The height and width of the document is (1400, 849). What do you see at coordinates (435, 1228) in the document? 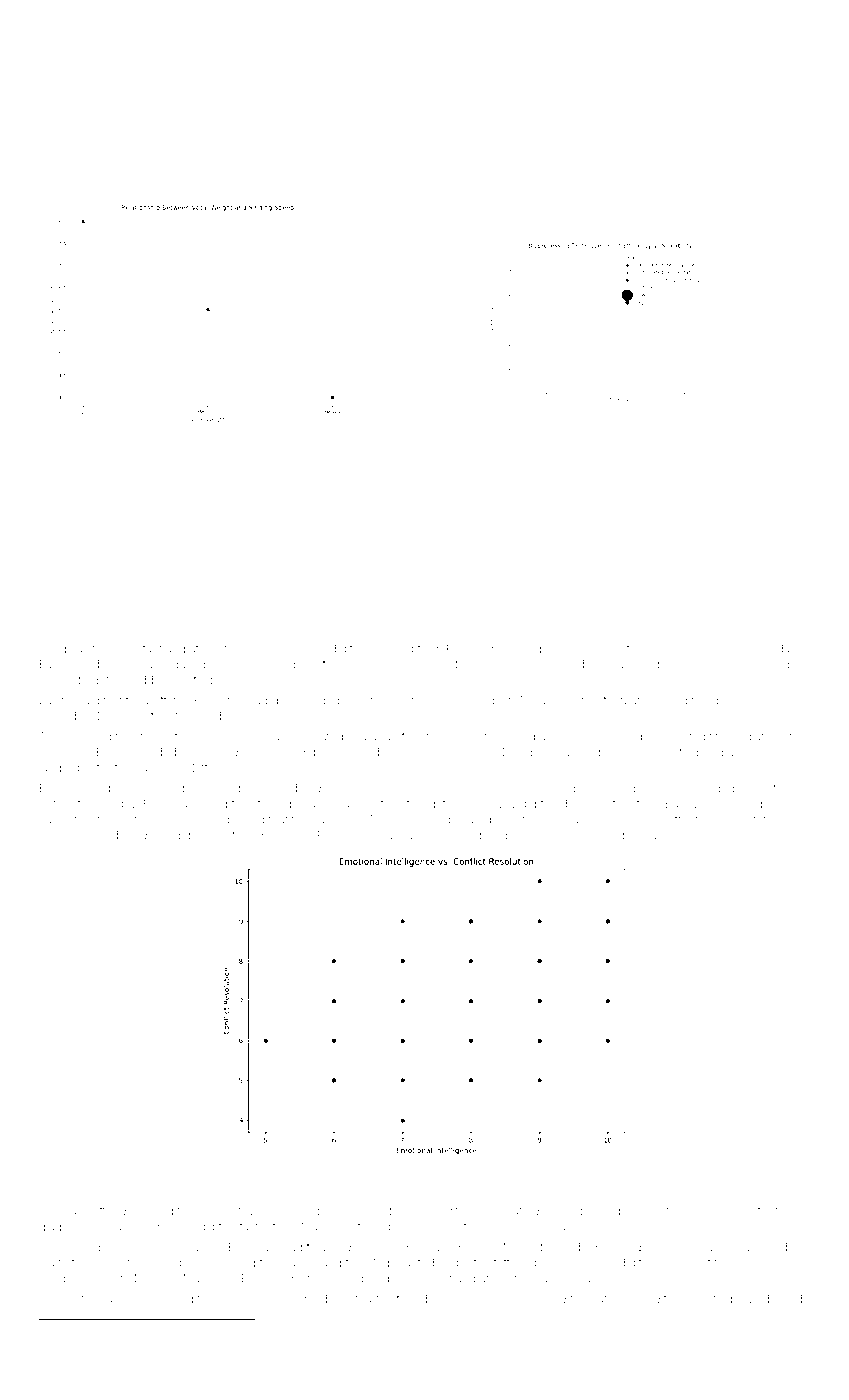
I see `plumbers` at bounding box center [435, 1228].
